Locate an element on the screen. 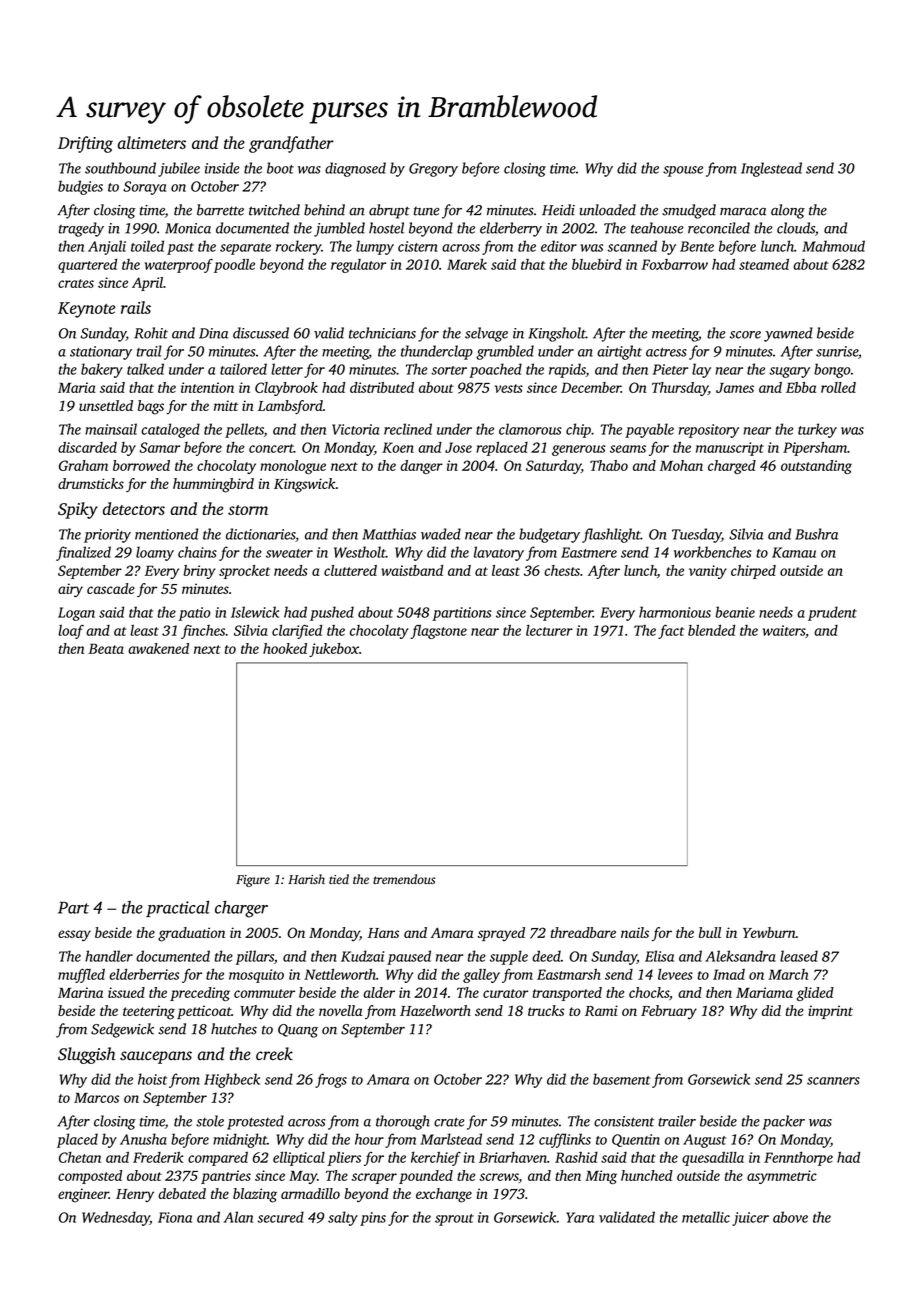 The image size is (924, 1308). cluttered is located at coordinates (350, 570).
